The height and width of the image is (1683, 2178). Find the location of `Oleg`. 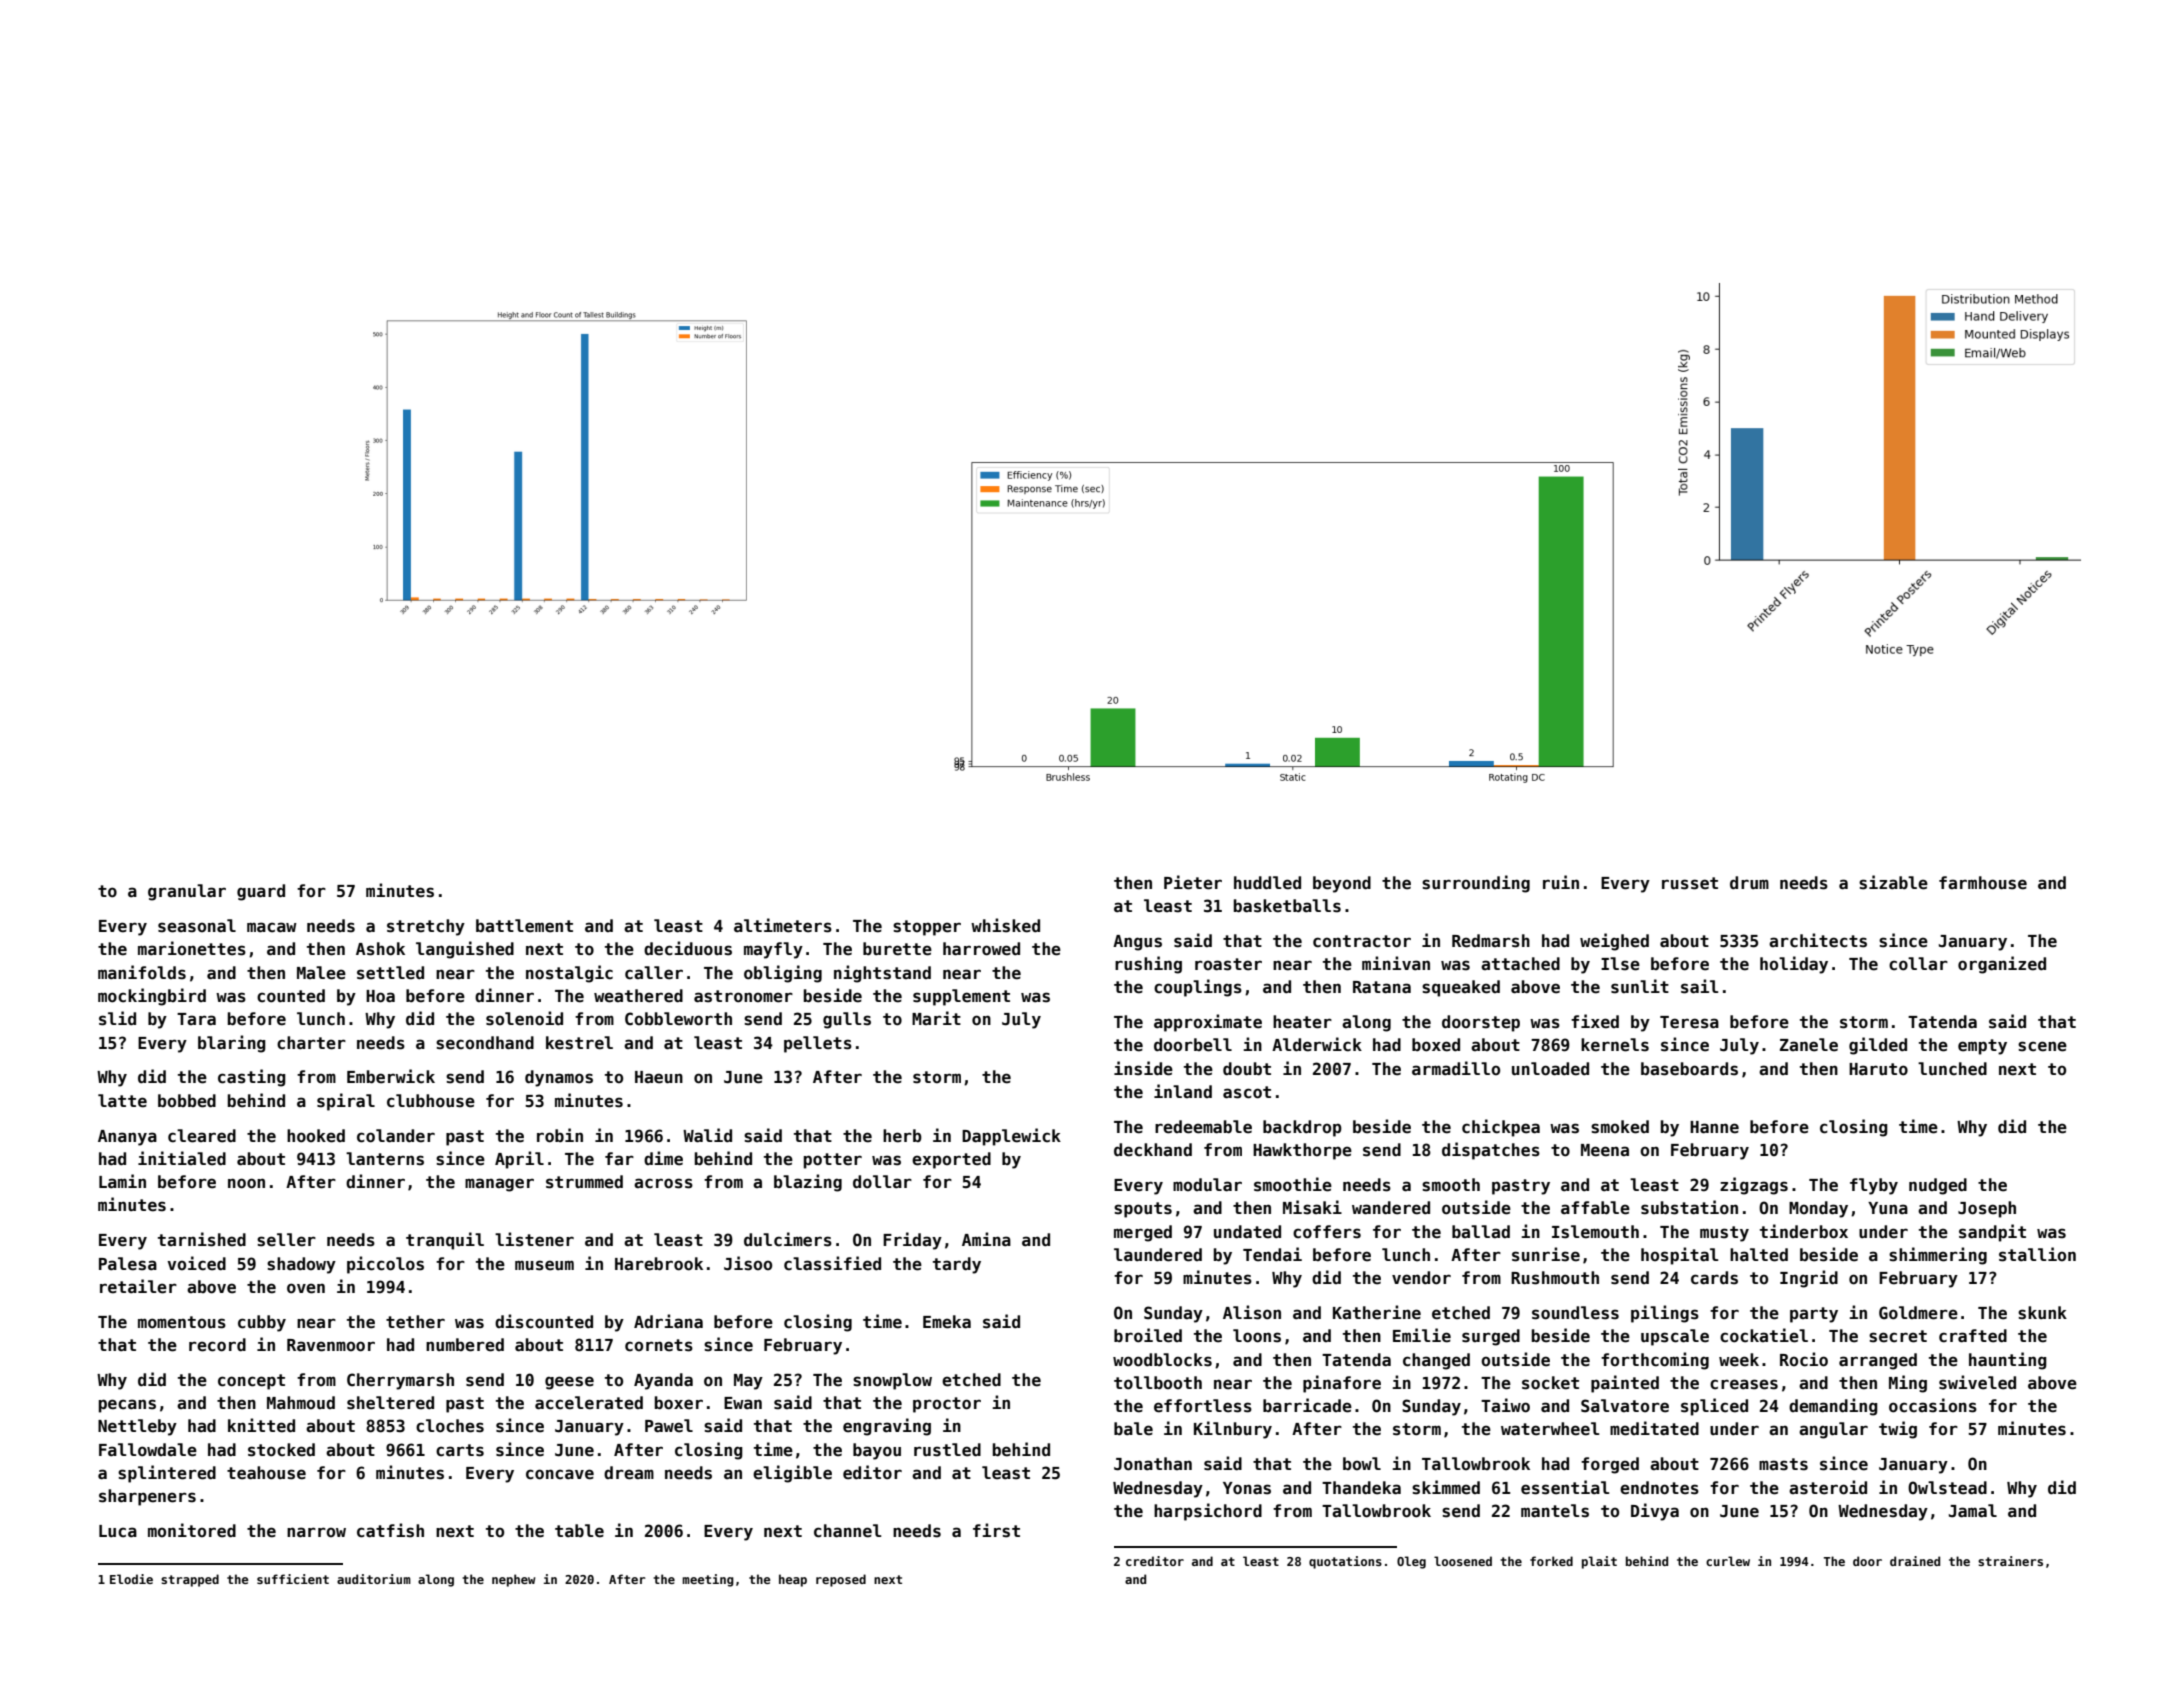

Oleg is located at coordinates (1411, 1562).
